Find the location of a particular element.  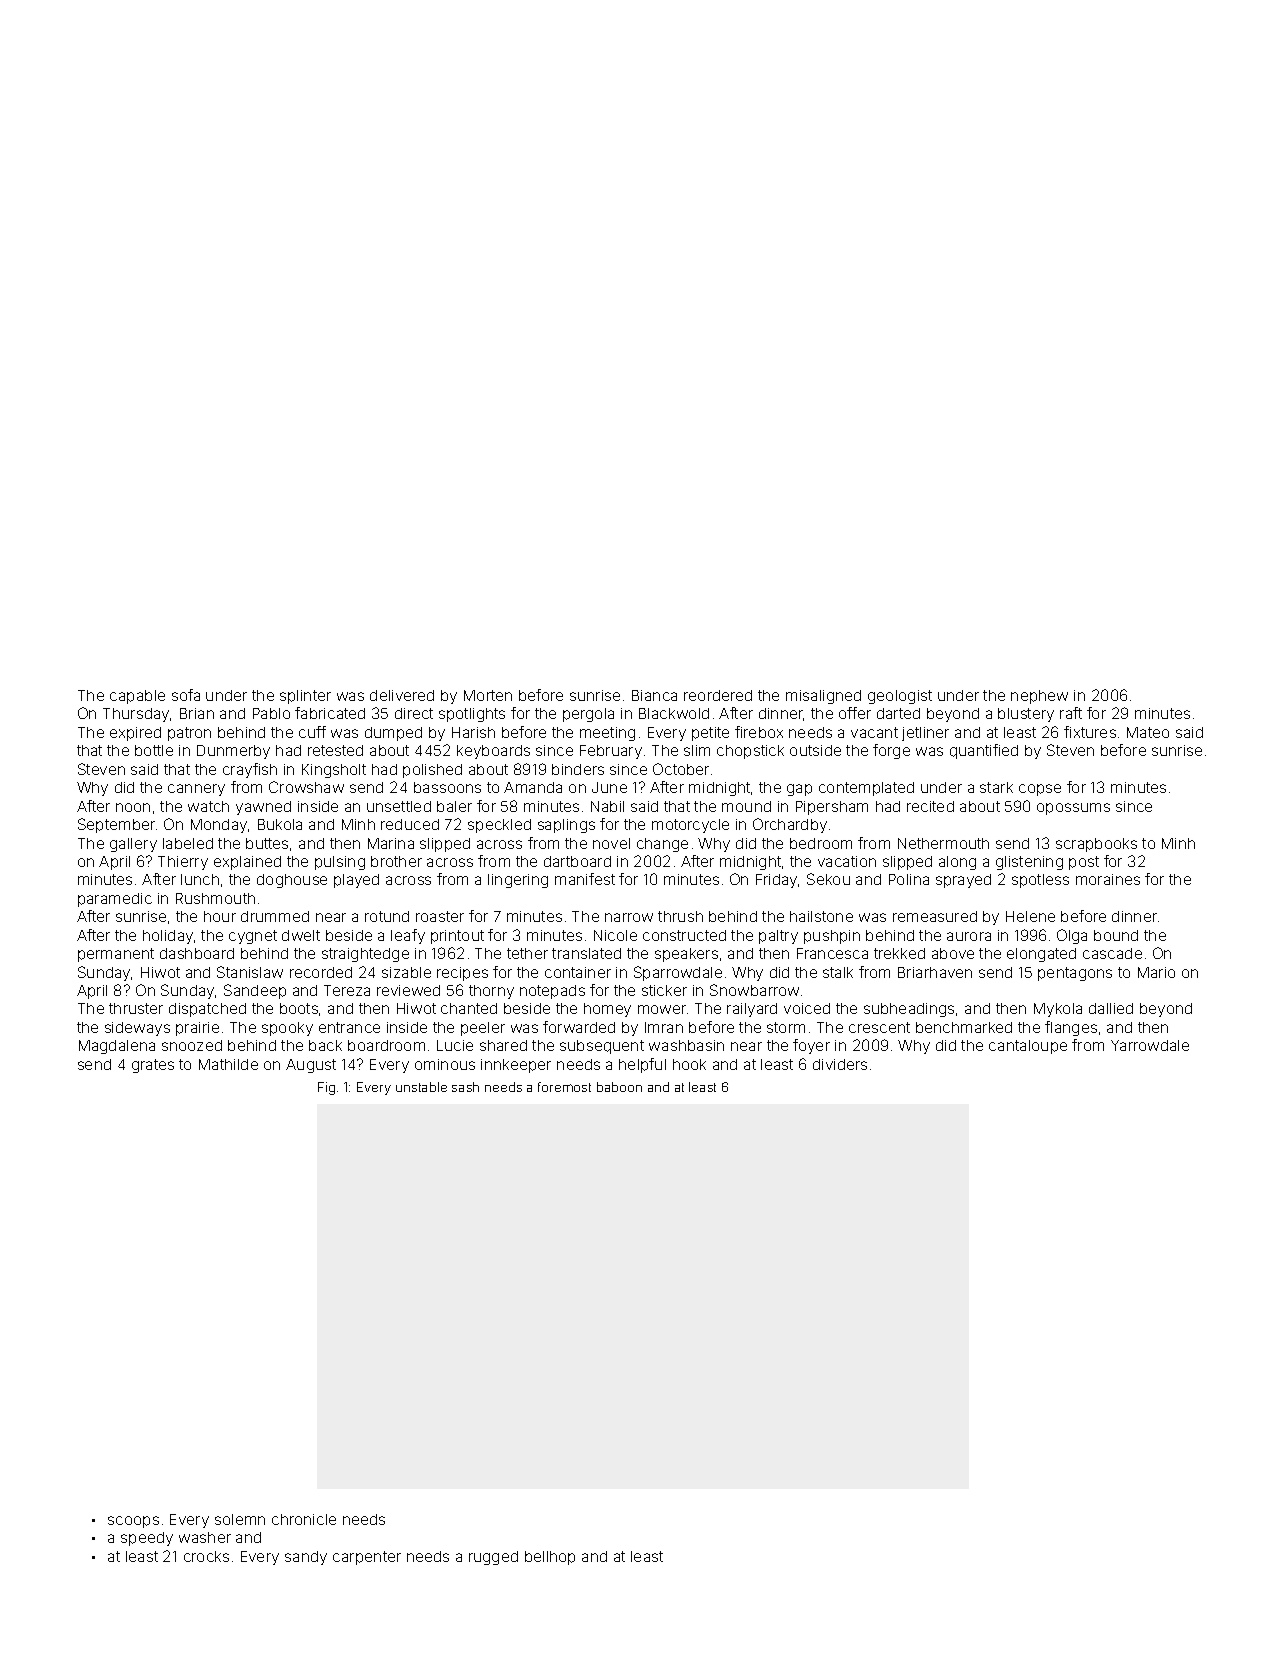

bellhop is located at coordinates (550, 1558).
